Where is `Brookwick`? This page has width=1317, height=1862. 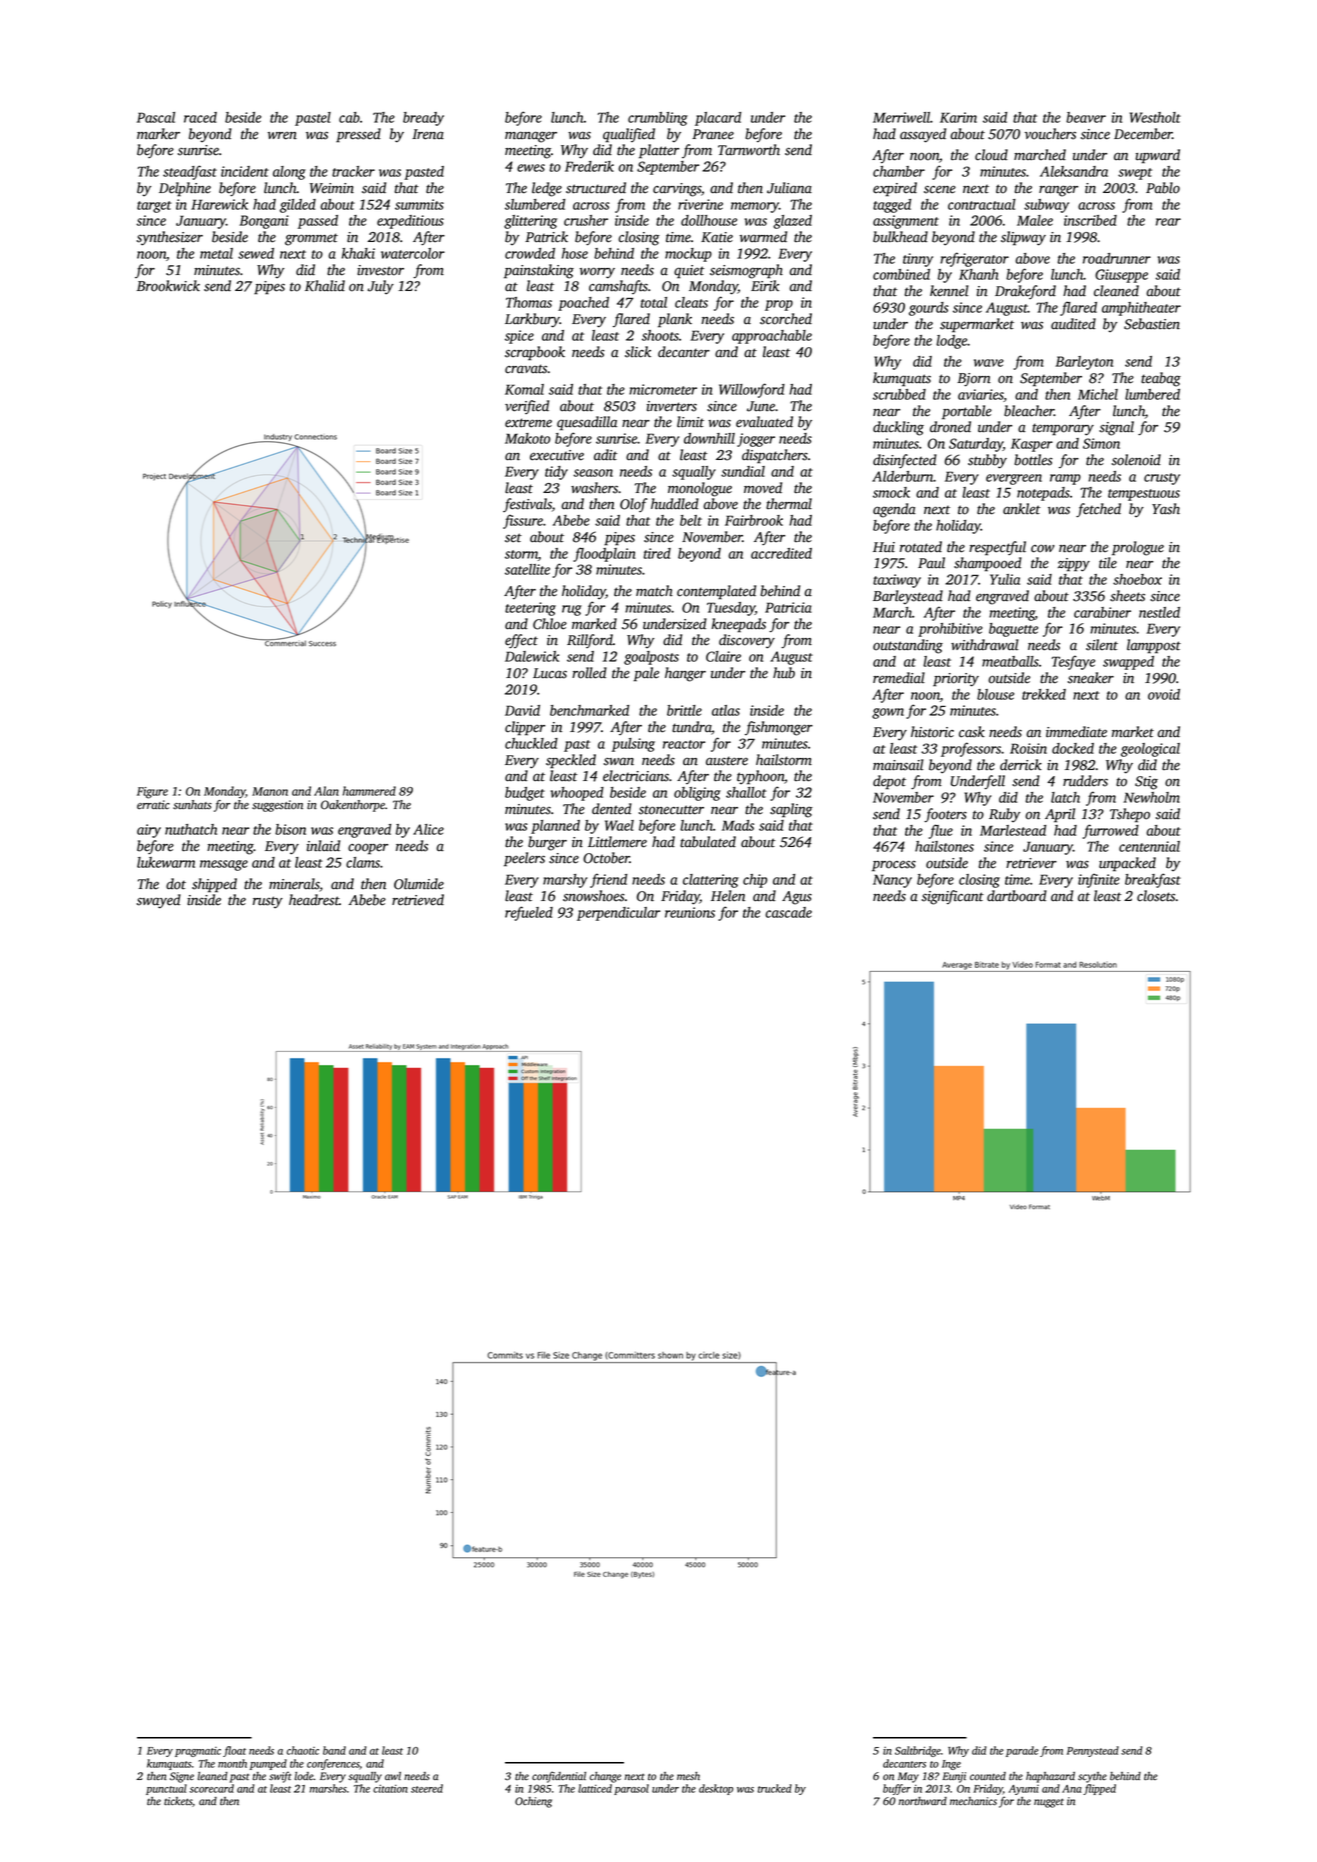
Brookwick is located at coordinates (168, 286).
